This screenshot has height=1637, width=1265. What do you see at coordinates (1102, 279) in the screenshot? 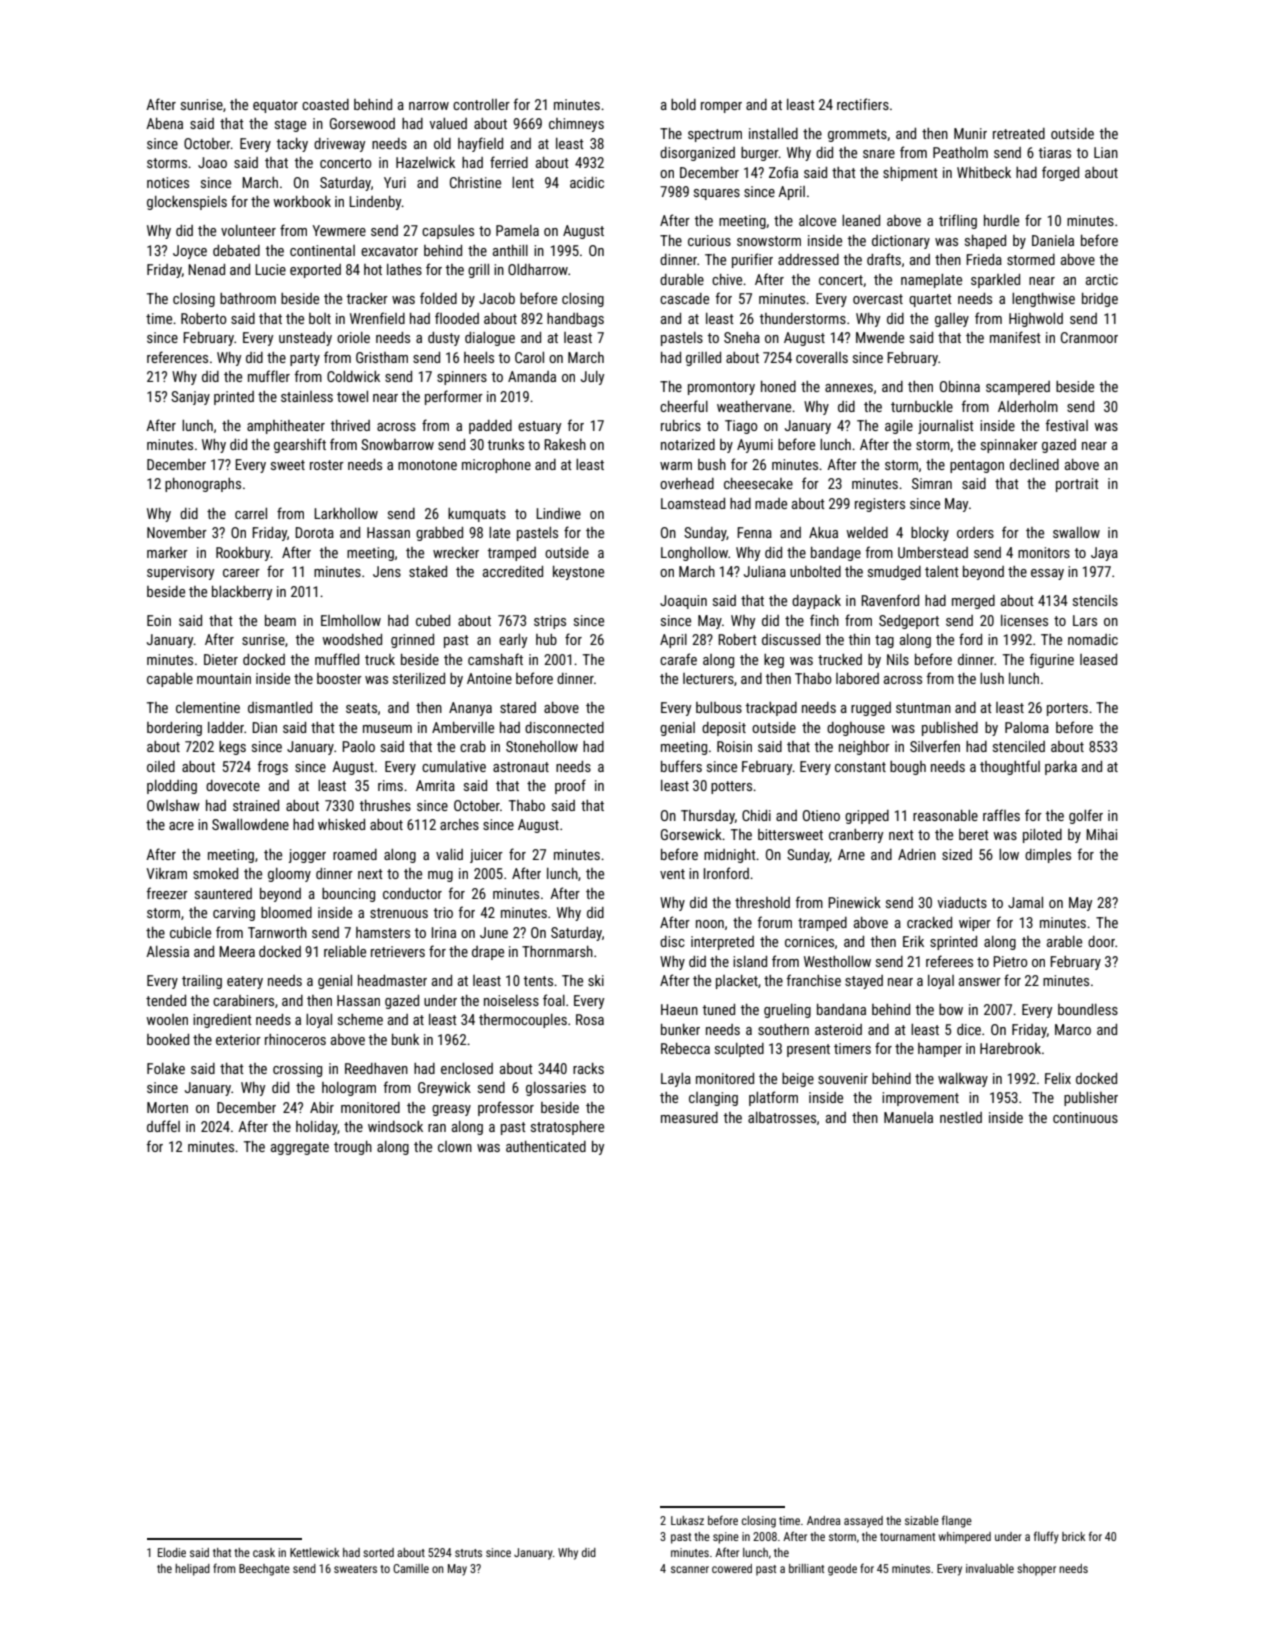
I see `arctic` at bounding box center [1102, 279].
